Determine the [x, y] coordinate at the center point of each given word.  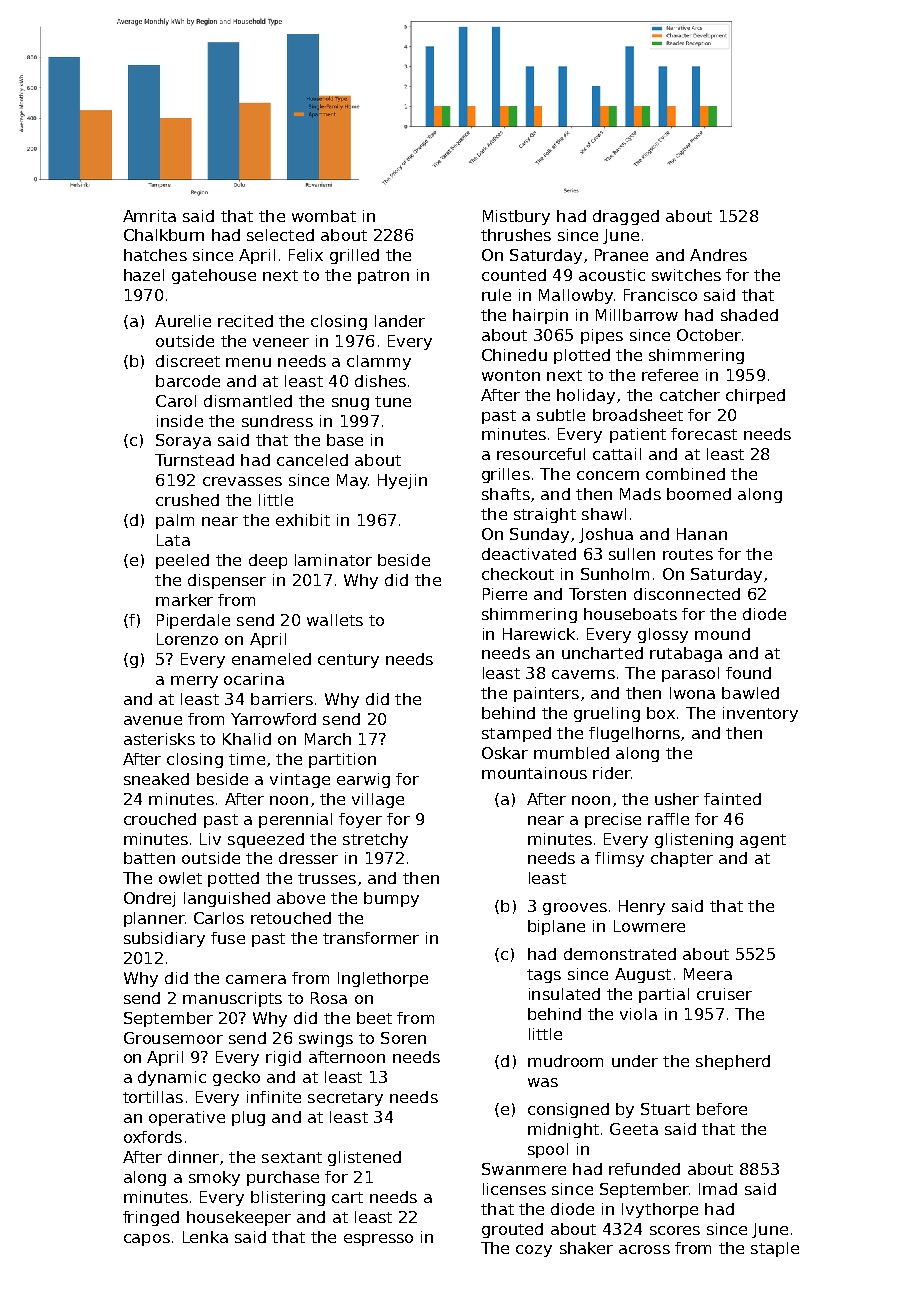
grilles [506, 475]
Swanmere [524, 1169]
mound [722, 634]
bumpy [391, 899]
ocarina [254, 679]
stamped [516, 734]
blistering [288, 1198]
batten [149, 858]
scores [675, 1230]
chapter [682, 859]
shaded [749, 315]
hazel [144, 275]
